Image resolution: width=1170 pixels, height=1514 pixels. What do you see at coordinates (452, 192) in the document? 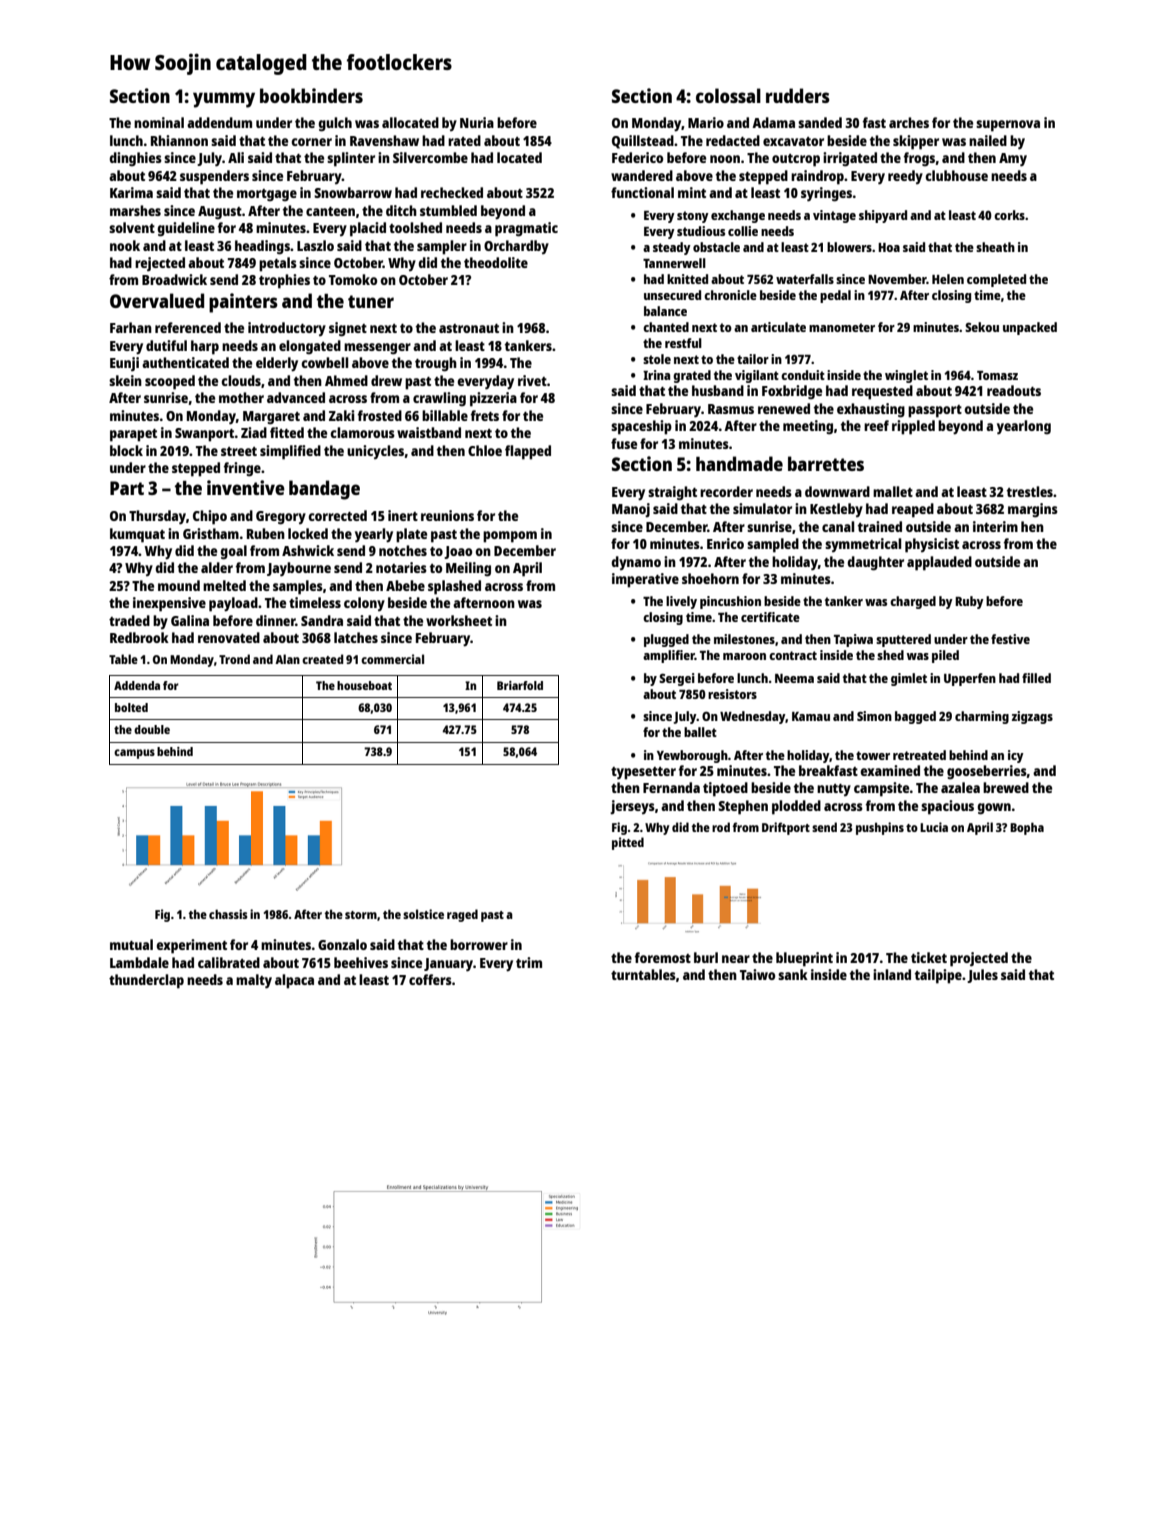
I see `rechecked` at bounding box center [452, 192].
